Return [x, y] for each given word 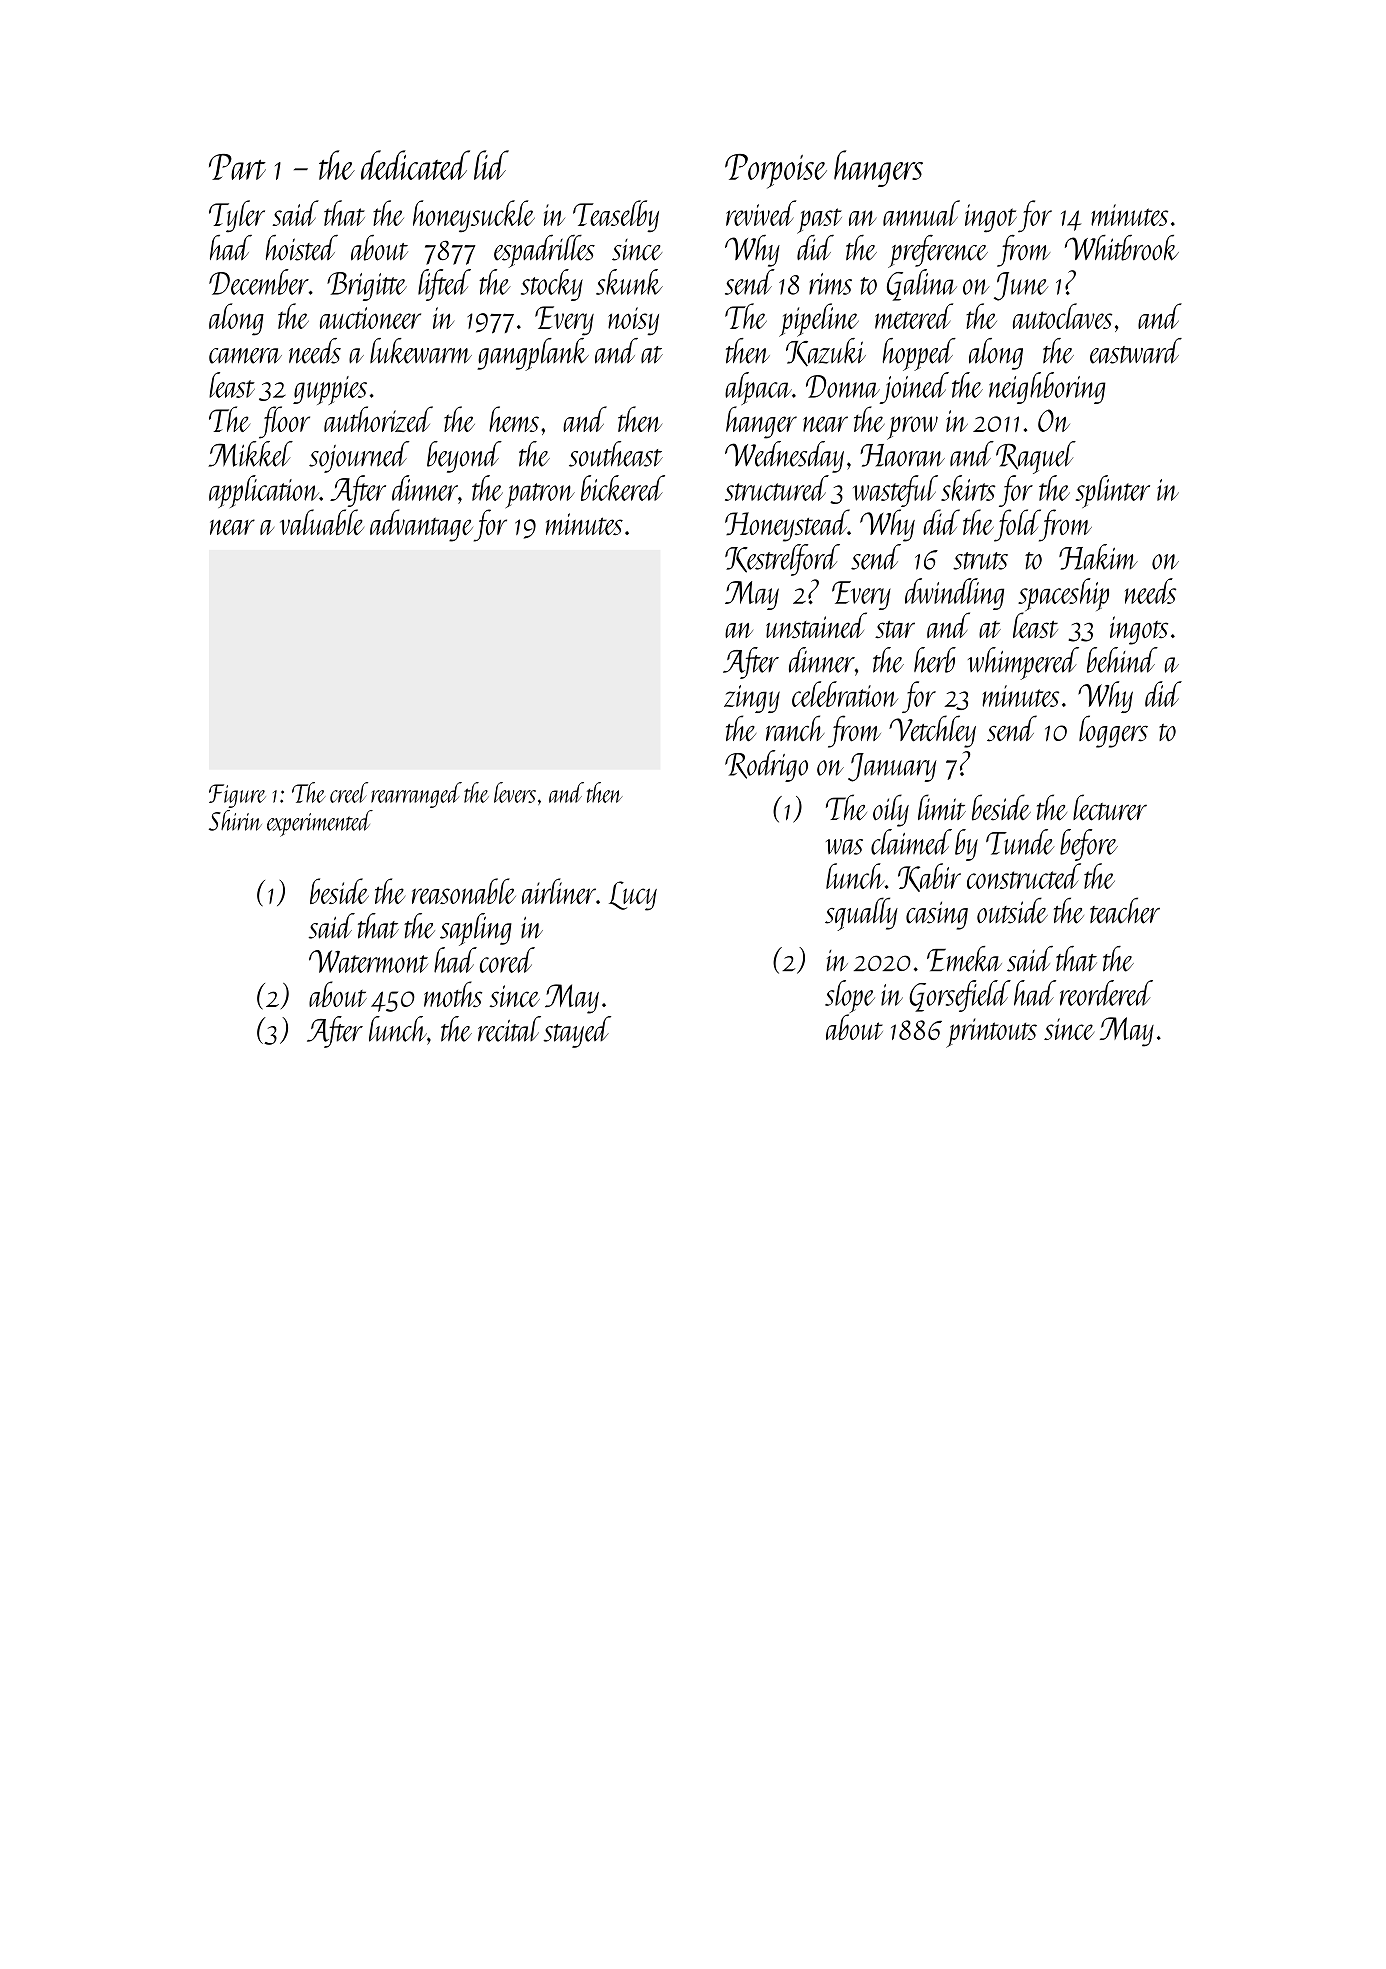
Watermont [368, 961]
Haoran [902, 455]
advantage [421, 525]
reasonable [464, 891]
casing [937, 915]
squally [861, 914]
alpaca [758, 388]
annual [921, 213]
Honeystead [786, 525]
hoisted [301, 248]
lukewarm [421, 351]
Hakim [1098, 557]
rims [830, 284]
